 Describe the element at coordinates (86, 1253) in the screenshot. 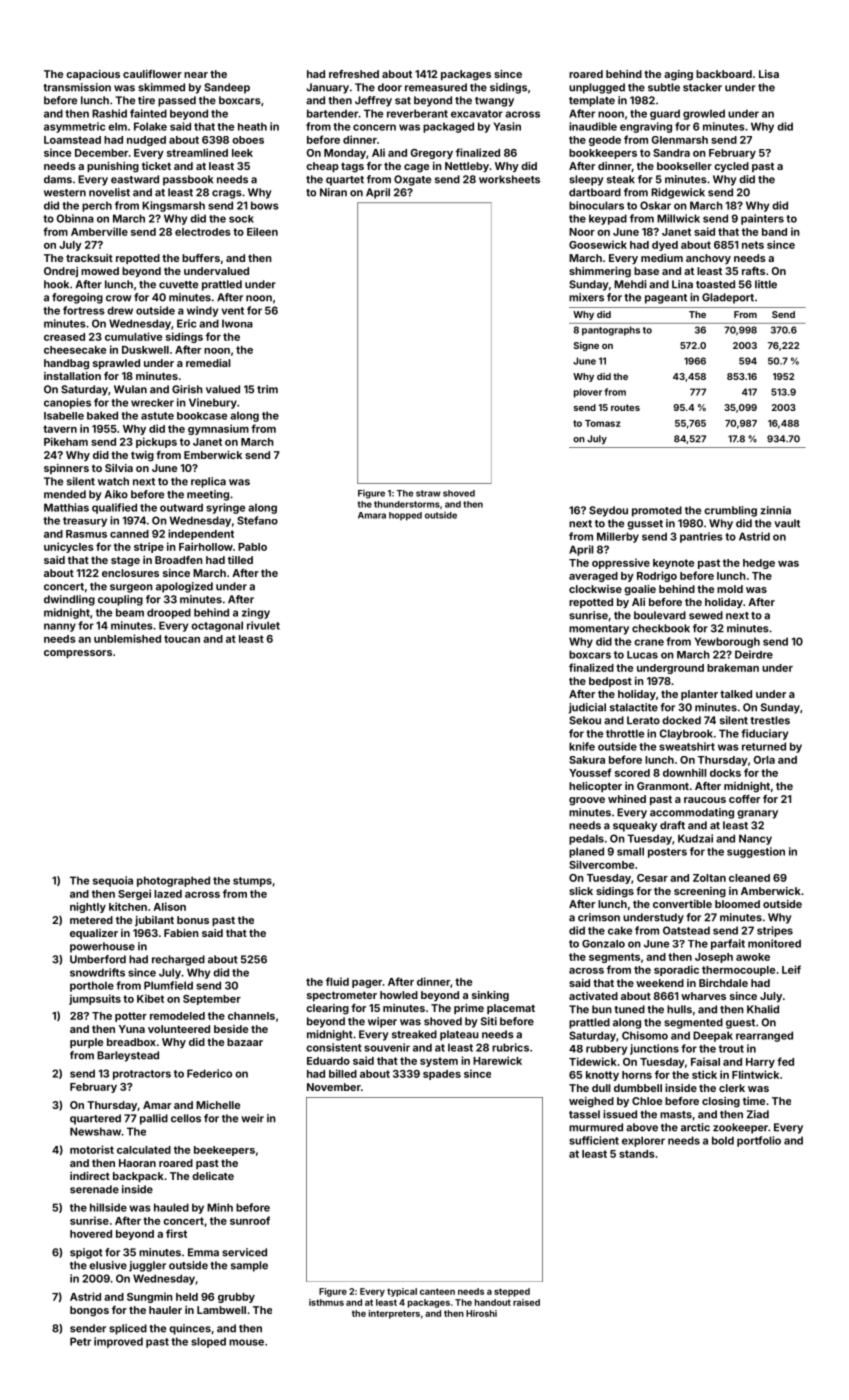

I see `spigot` at that location.
